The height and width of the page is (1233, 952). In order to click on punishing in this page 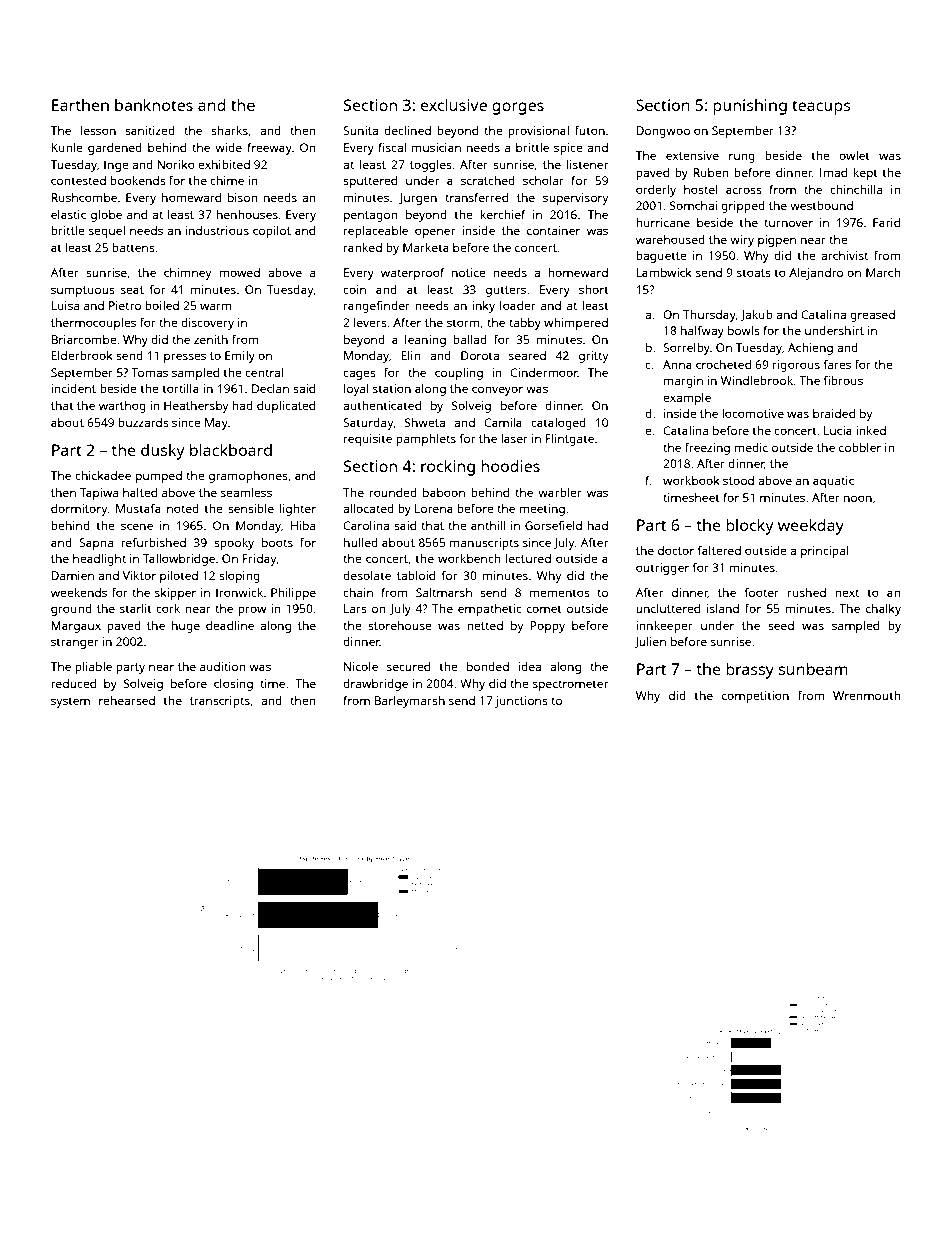, I will do `click(750, 107)`.
